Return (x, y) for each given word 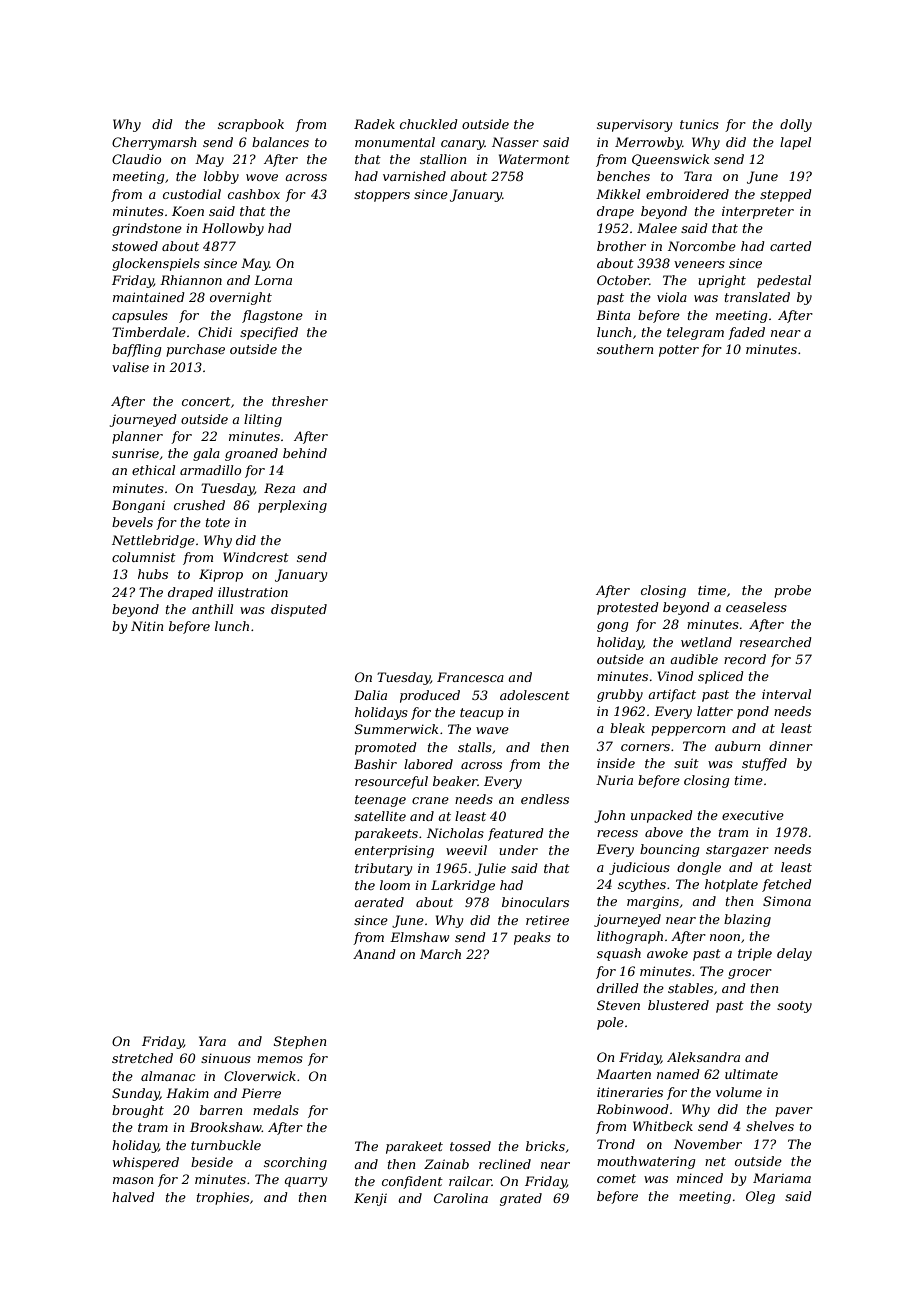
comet (616, 1178)
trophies (223, 1198)
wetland (706, 642)
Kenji (370, 1199)
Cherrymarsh (154, 143)
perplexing (292, 506)
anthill (212, 609)
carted (791, 246)
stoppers (382, 196)
